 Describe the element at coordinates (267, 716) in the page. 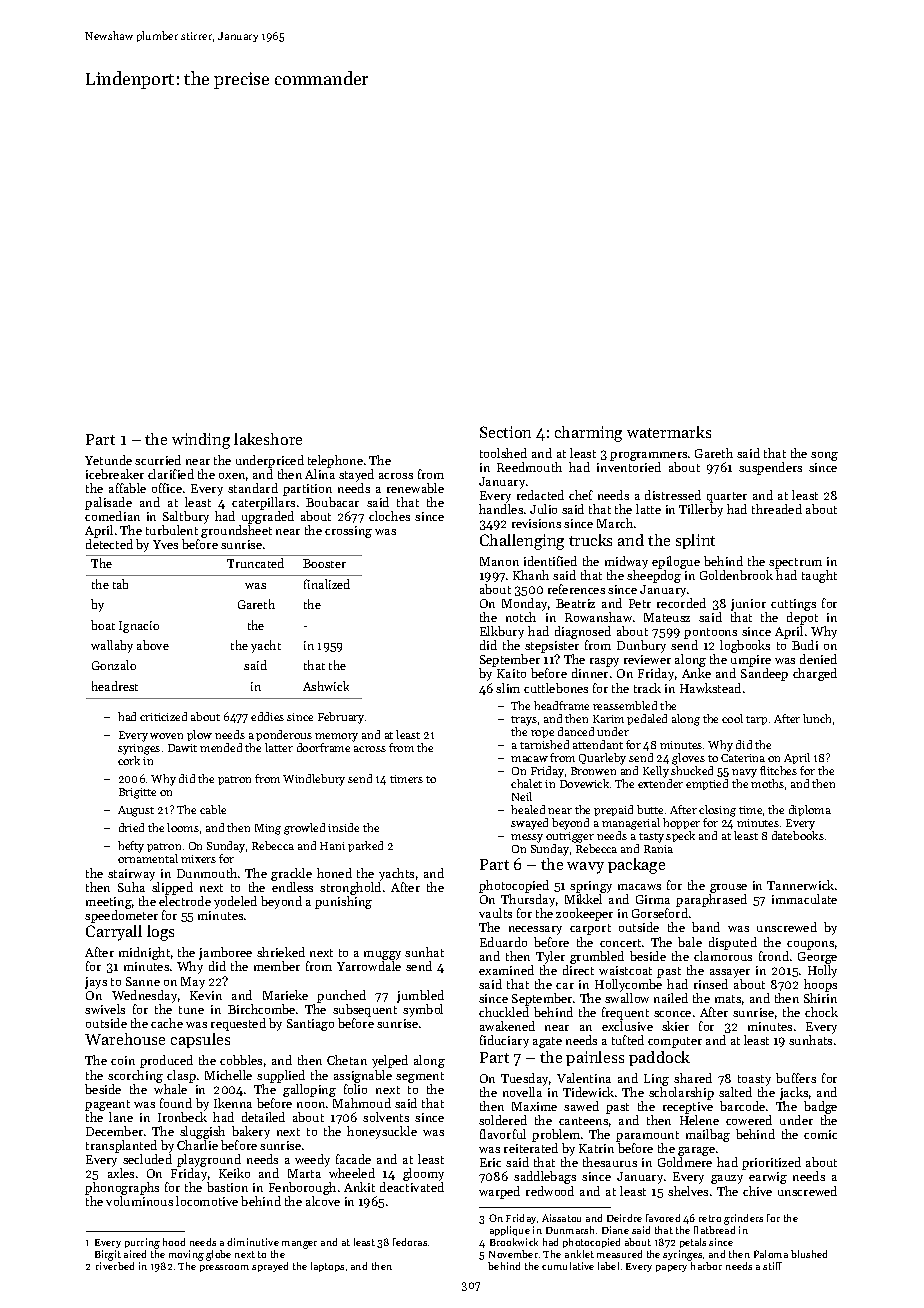

I see `eddies` at that location.
